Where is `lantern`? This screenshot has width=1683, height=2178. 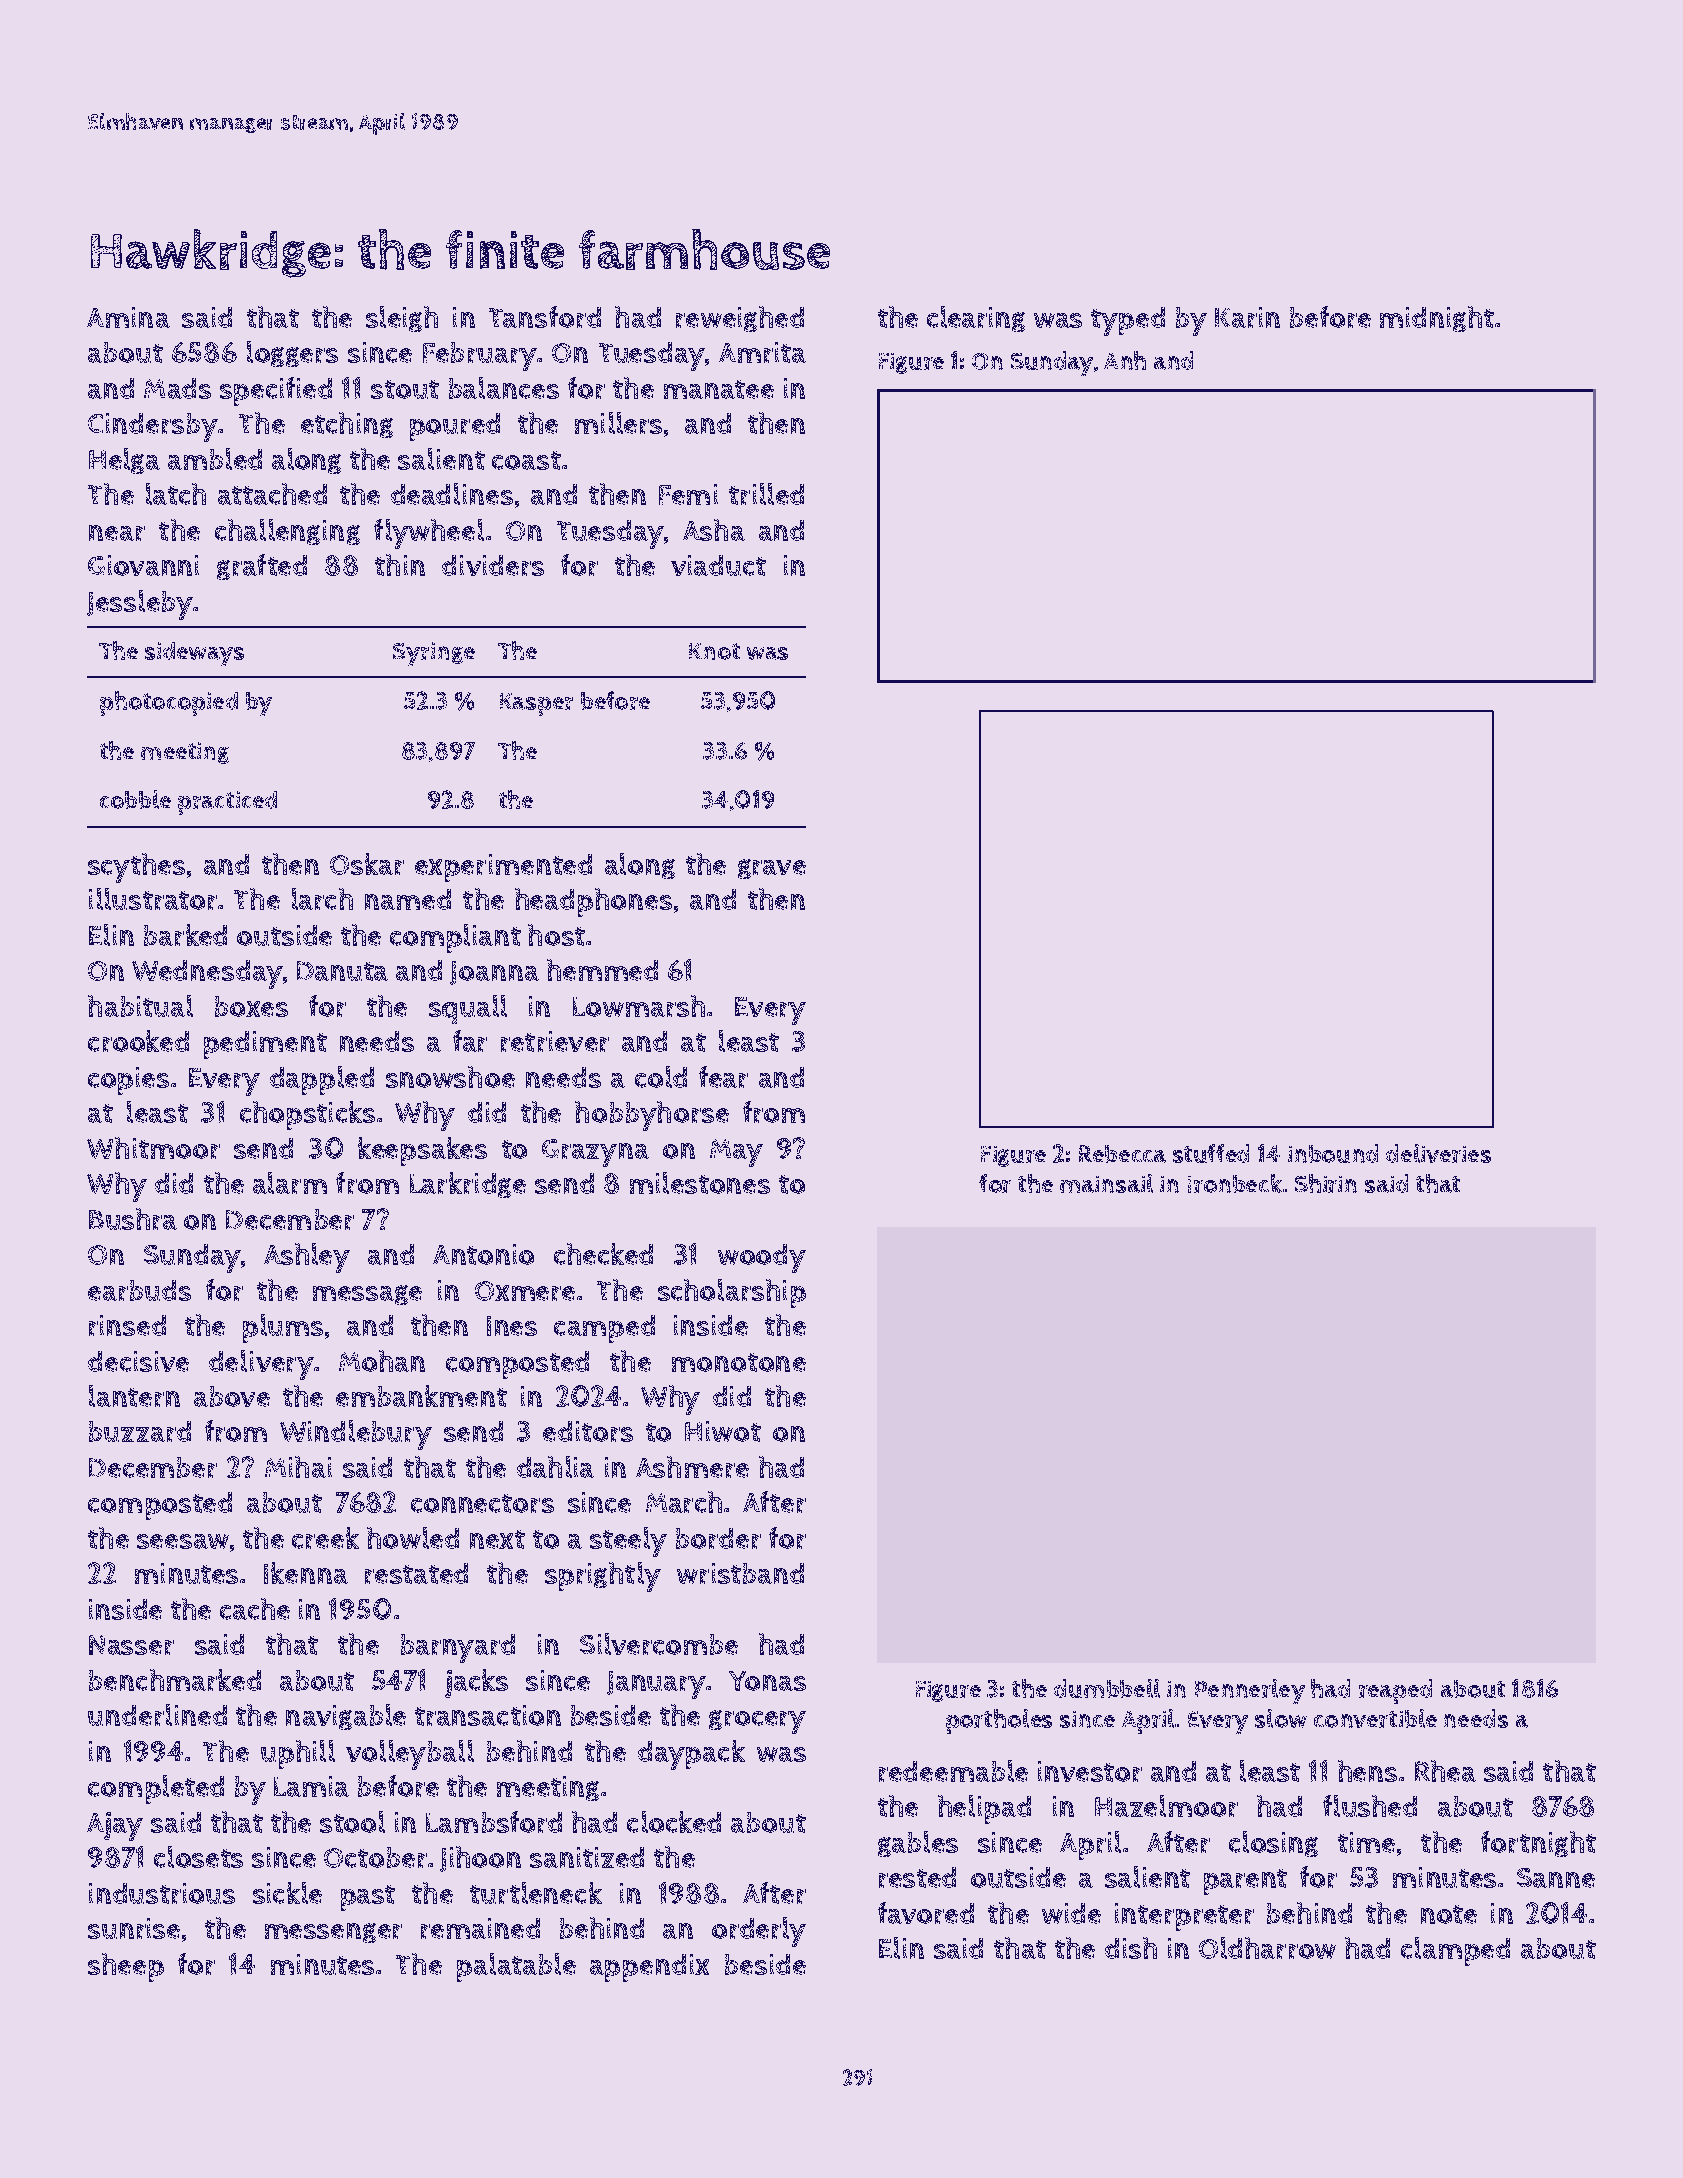
lantern is located at coordinates (134, 1396).
